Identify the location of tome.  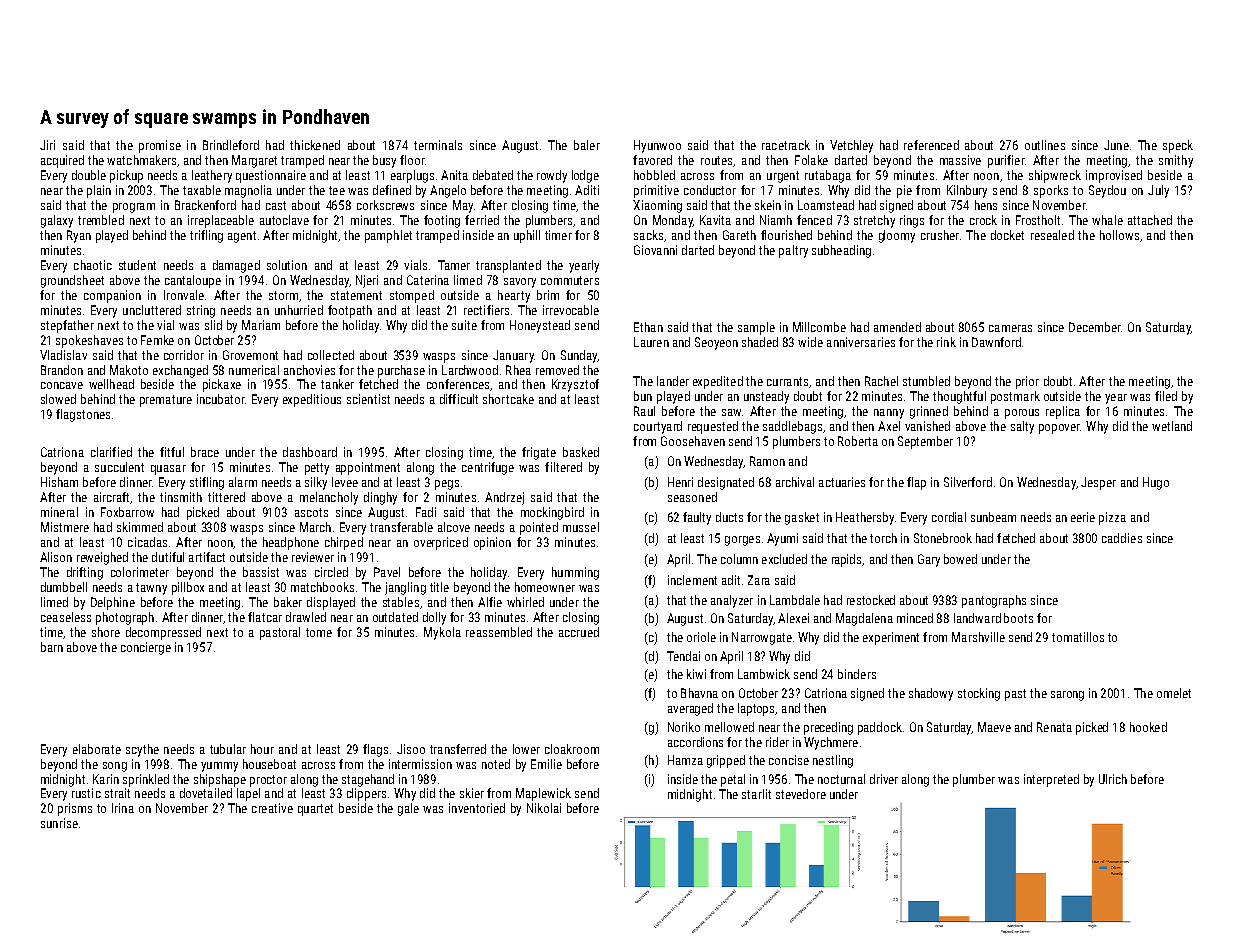
(319, 632).
